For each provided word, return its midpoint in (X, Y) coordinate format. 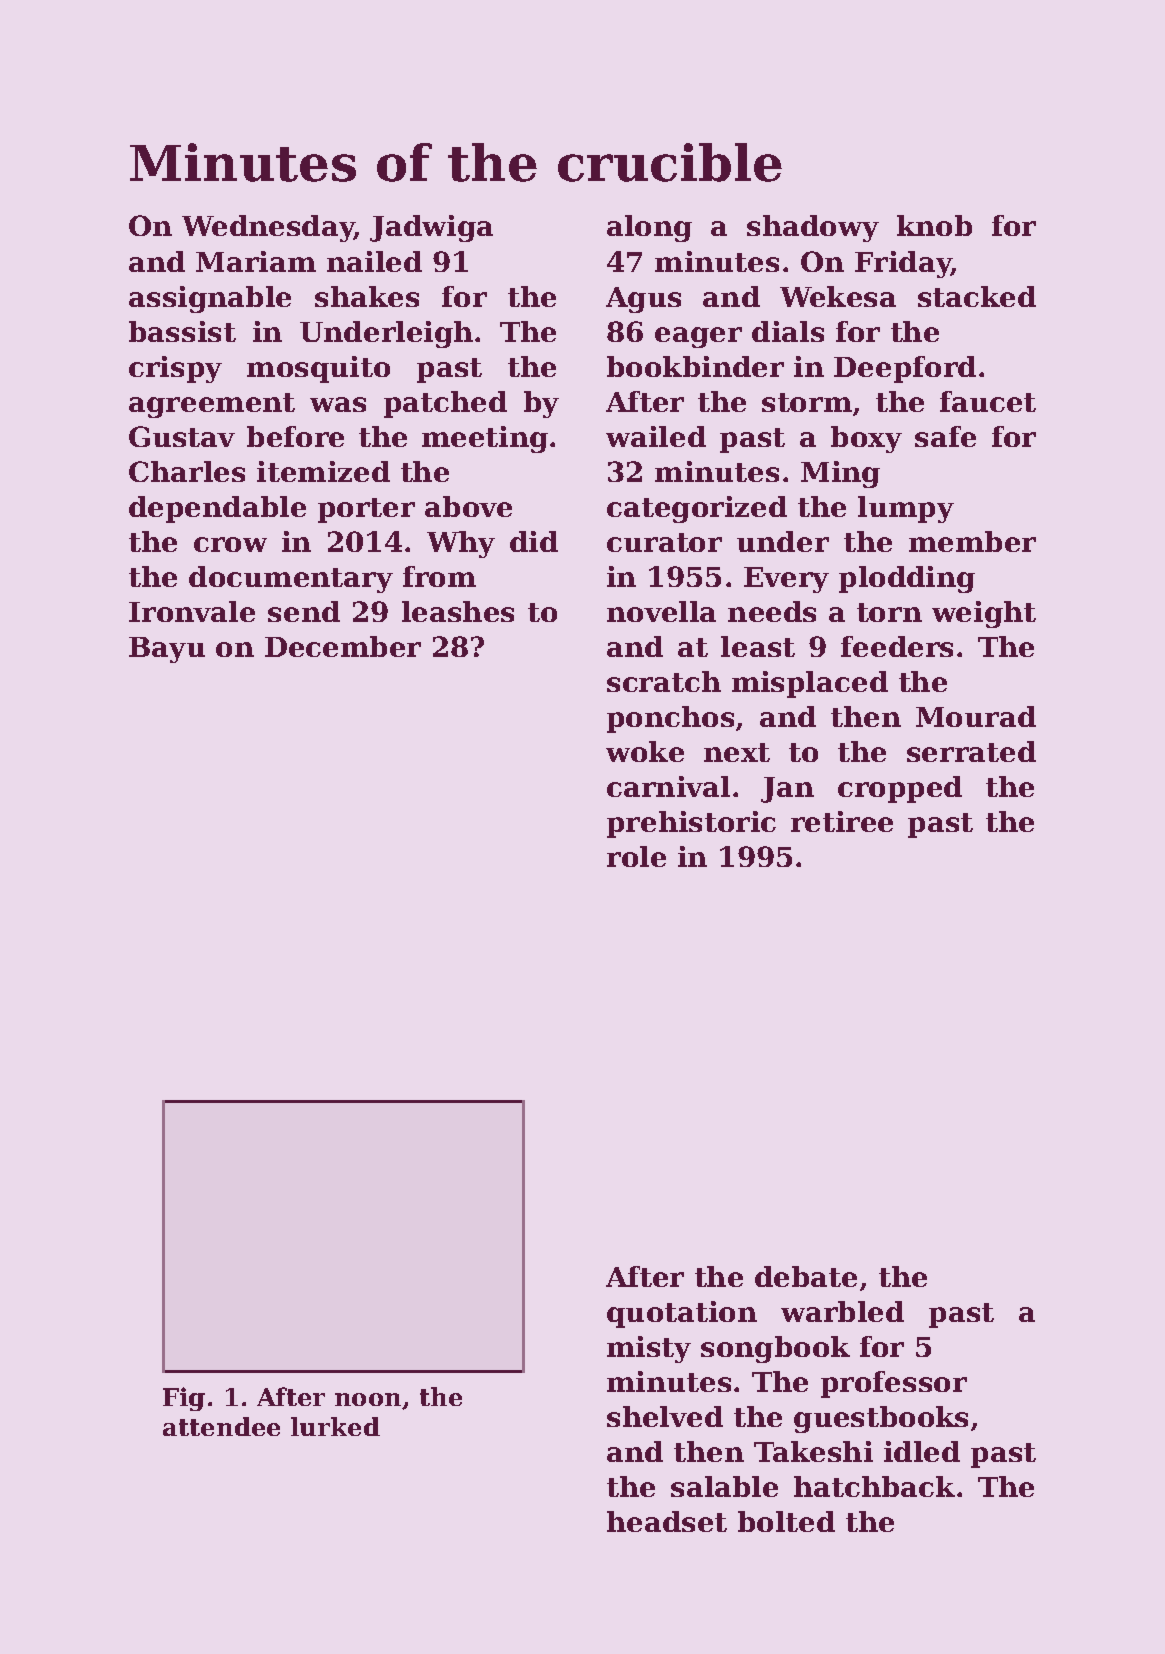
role (636, 856)
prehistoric (691, 824)
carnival (668, 786)
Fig (184, 1399)
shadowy (813, 228)
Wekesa (838, 296)
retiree (842, 821)
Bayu (167, 650)
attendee (221, 1426)
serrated (971, 751)
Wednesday (268, 228)
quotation (682, 1314)
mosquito (318, 369)
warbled (842, 1311)
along (649, 228)
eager (698, 337)
